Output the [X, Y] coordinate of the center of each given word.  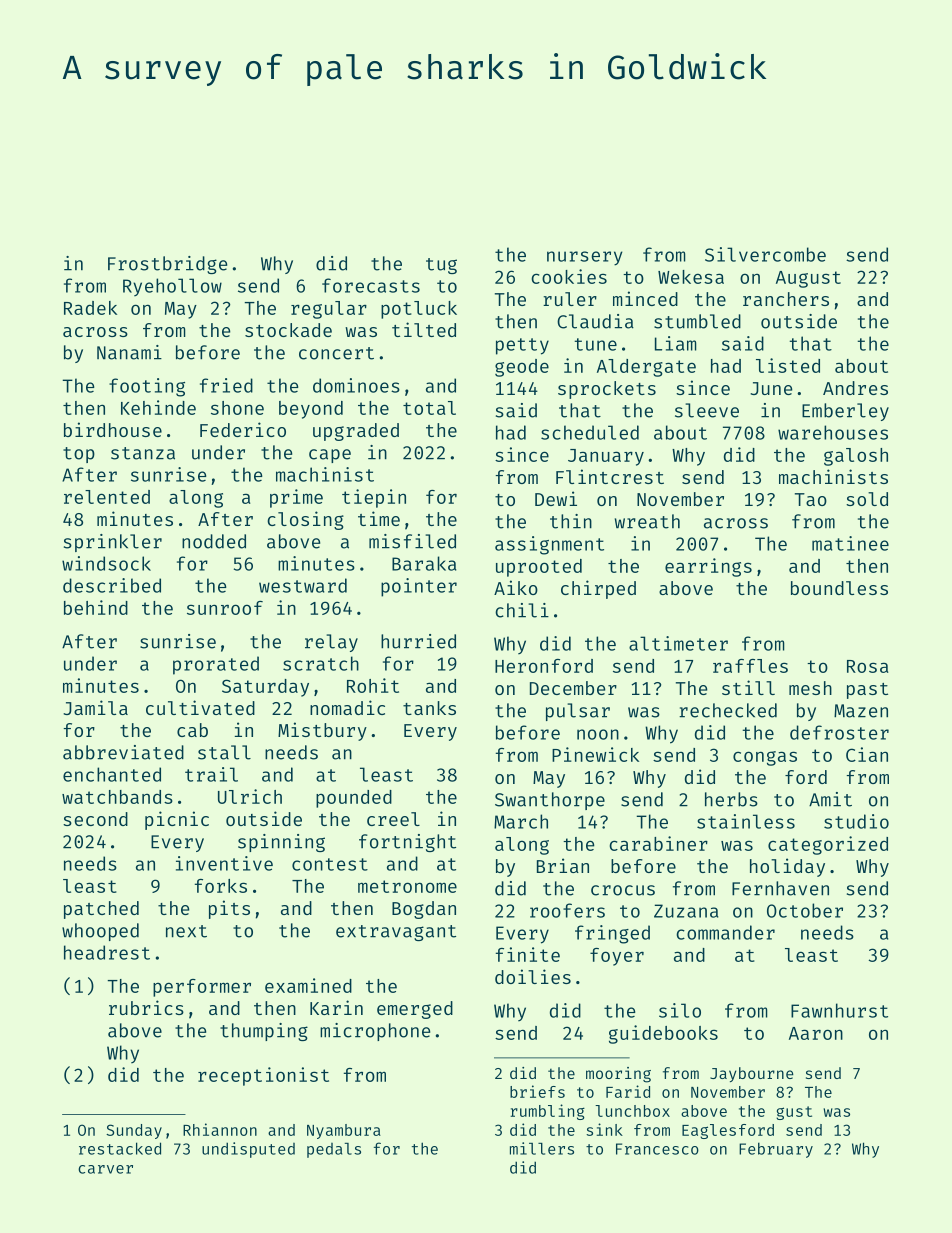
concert [336, 353]
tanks [429, 708]
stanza [143, 453]
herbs [731, 799]
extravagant [396, 933]
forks [221, 886]
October [805, 910]
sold [867, 499]
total [429, 408]
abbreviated [123, 752]
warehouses [833, 432]
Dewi [556, 498]
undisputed [248, 1150]
